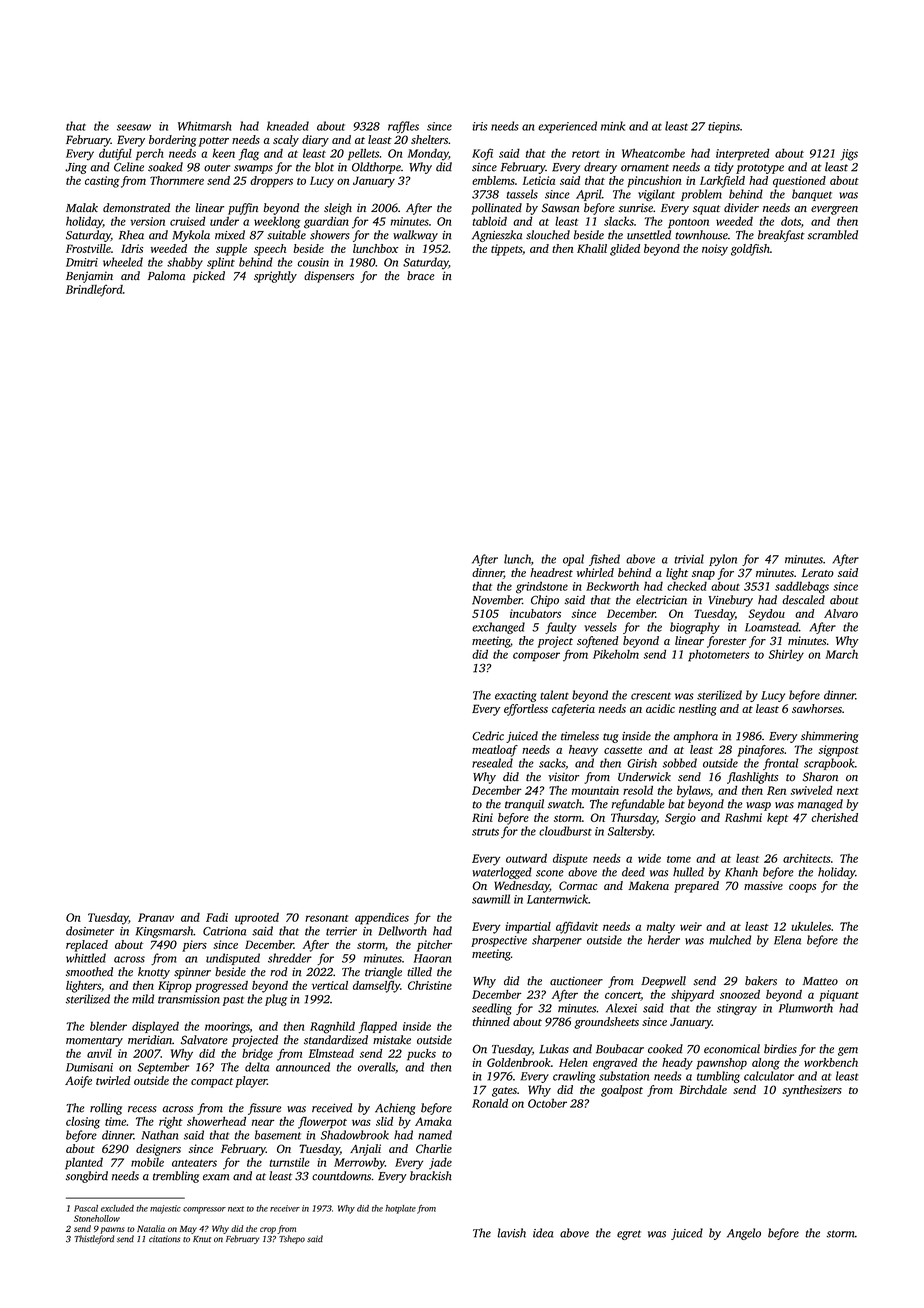 The width and height of the image is (924, 1308). What do you see at coordinates (271, 182) in the image?
I see `droppers` at bounding box center [271, 182].
